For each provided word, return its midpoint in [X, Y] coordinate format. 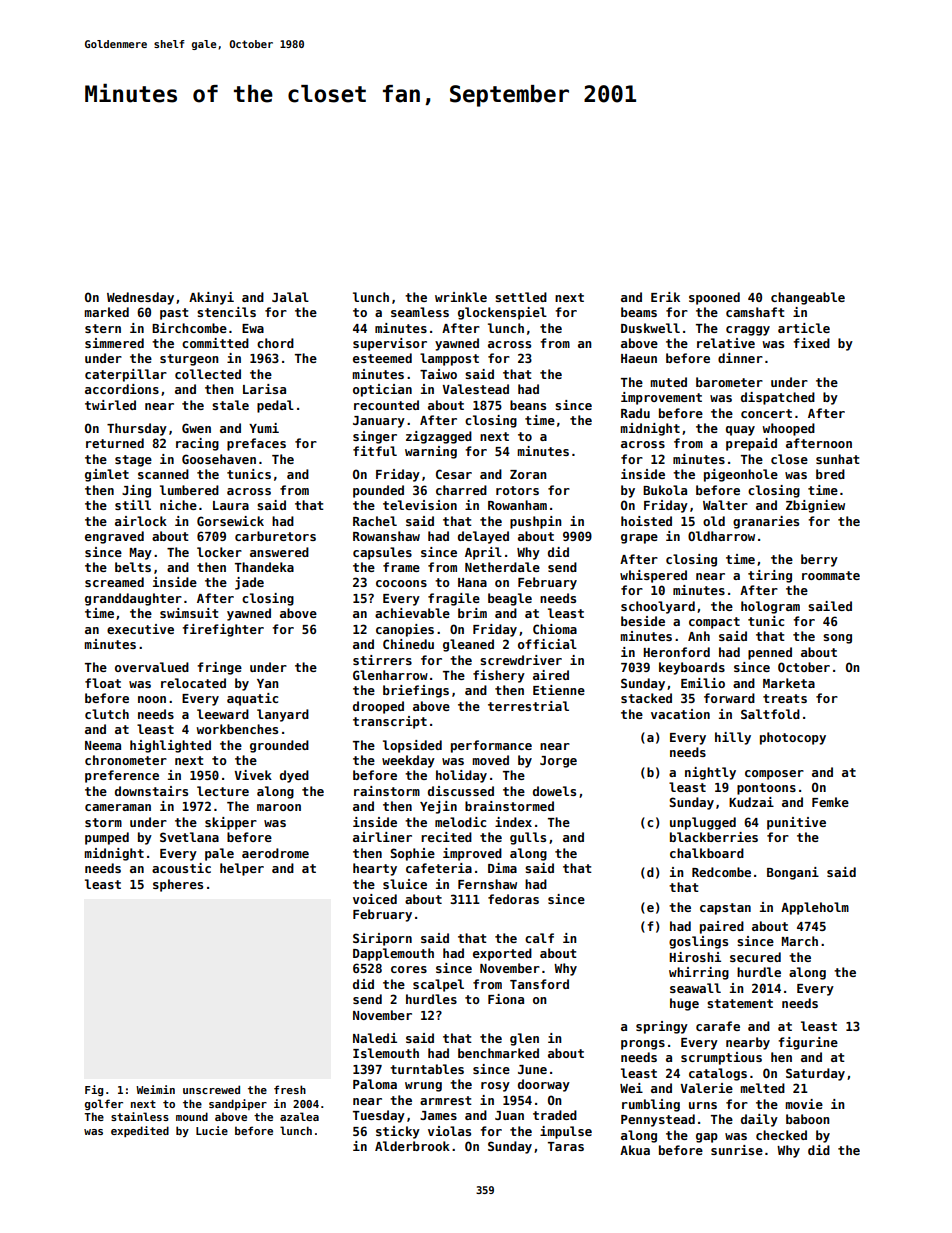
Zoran [528, 474]
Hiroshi [695, 957]
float [103, 683]
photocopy [793, 738]
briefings [416, 691]
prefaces [256, 444]
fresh [290, 1089]
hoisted [646, 521]
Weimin [155, 1089]
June [532, 1069]
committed [215, 343]
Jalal [290, 297]
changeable [808, 298]
